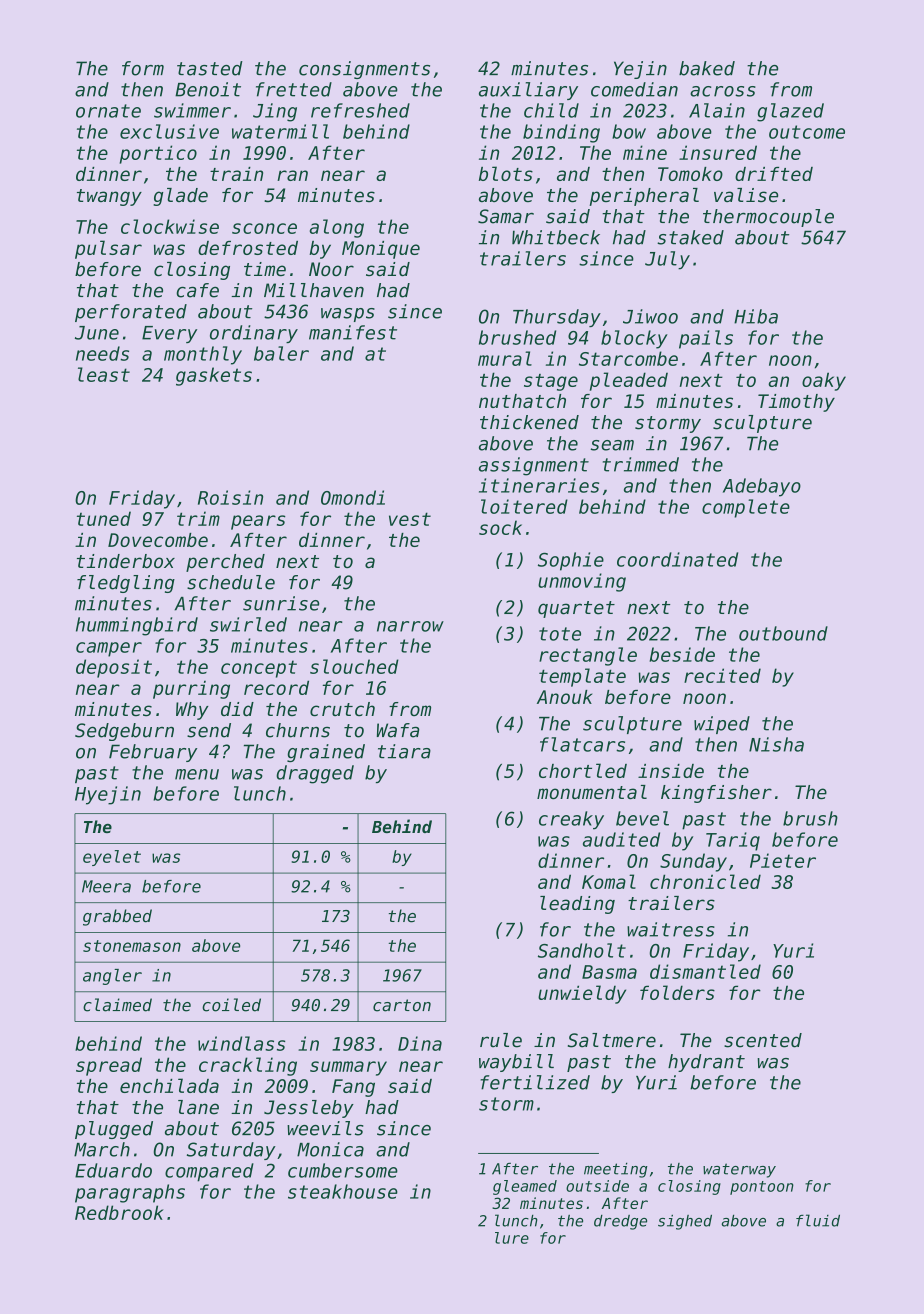  What do you see at coordinates (208, 89) in the screenshot?
I see `Benoit` at bounding box center [208, 89].
